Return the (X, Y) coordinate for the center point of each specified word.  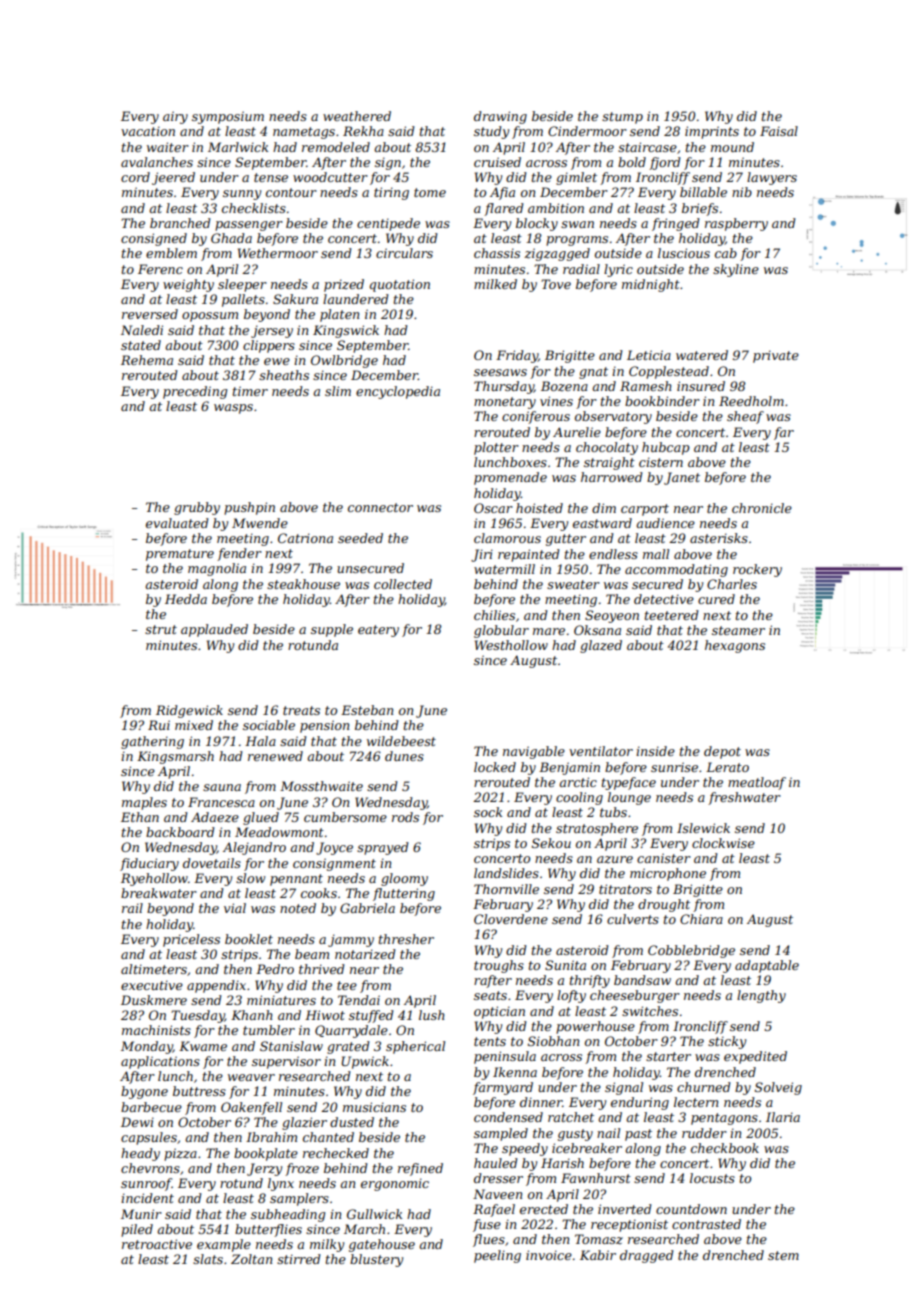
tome (430, 192)
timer (250, 391)
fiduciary (149, 864)
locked (495, 767)
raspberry (736, 224)
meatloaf (757, 783)
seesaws (500, 372)
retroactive (157, 1244)
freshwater (744, 798)
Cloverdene (511, 919)
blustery (376, 1260)
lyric (618, 270)
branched (180, 223)
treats (301, 710)
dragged (647, 1256)
